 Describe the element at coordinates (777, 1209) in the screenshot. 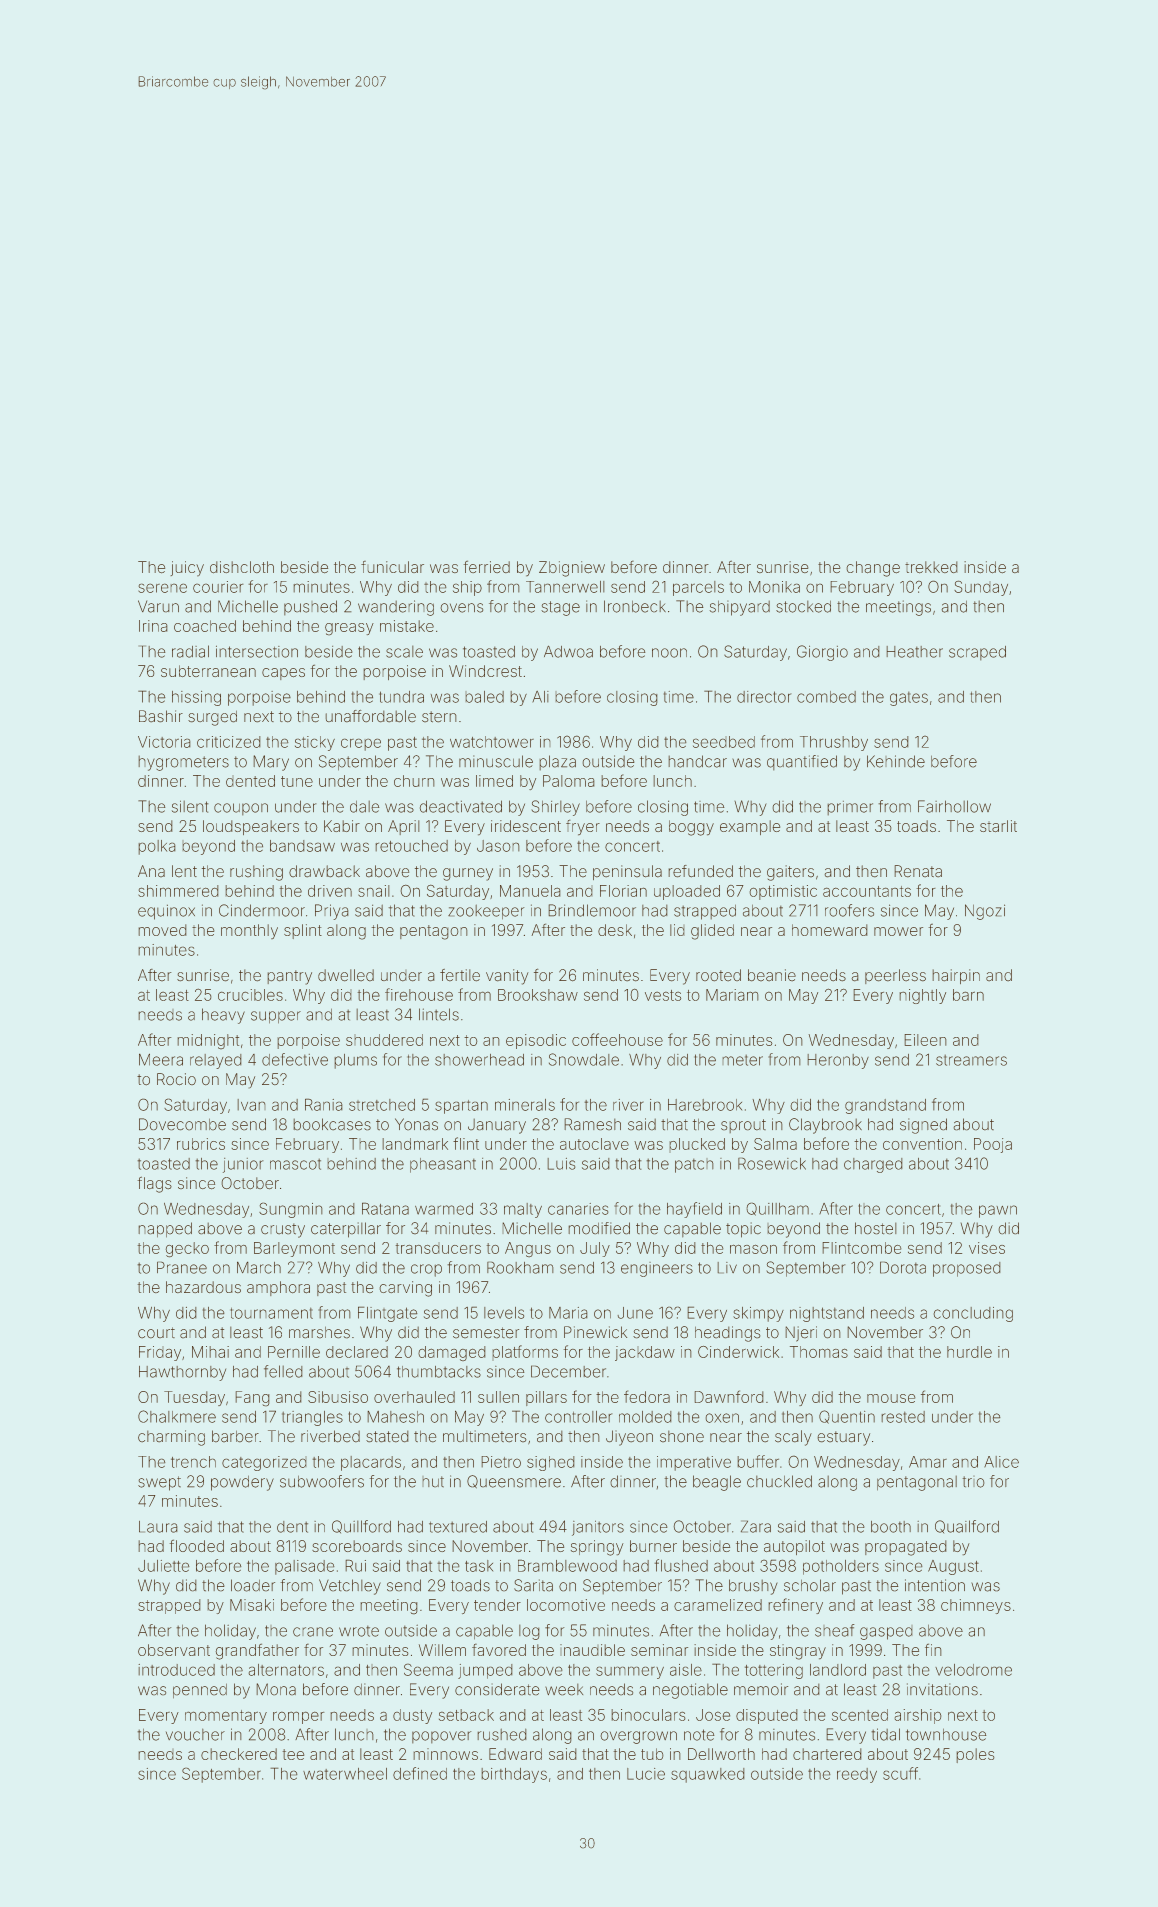

I see `Quillham` at that location.
